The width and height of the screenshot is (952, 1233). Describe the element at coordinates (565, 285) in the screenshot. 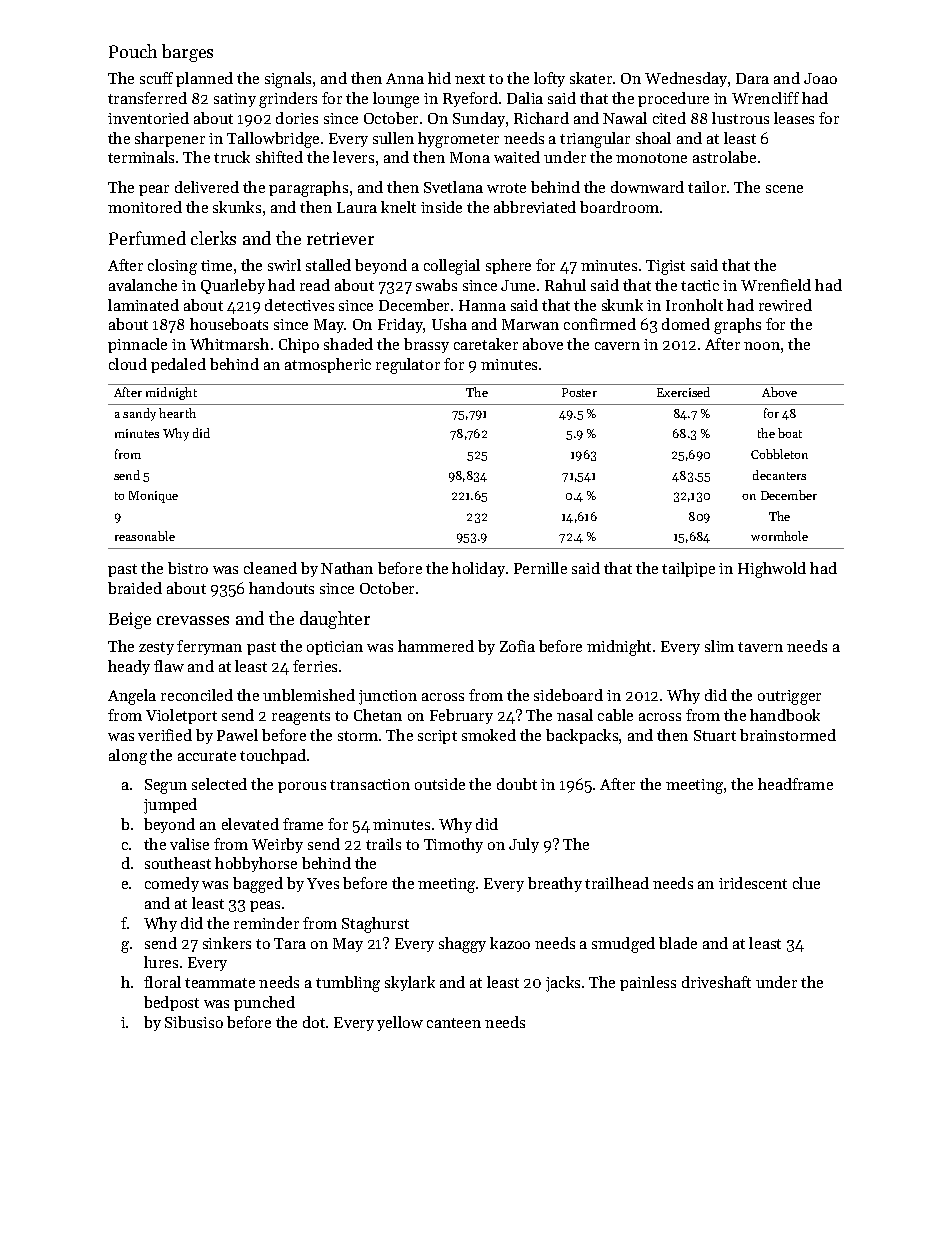

I see `Rahul` at that location.
